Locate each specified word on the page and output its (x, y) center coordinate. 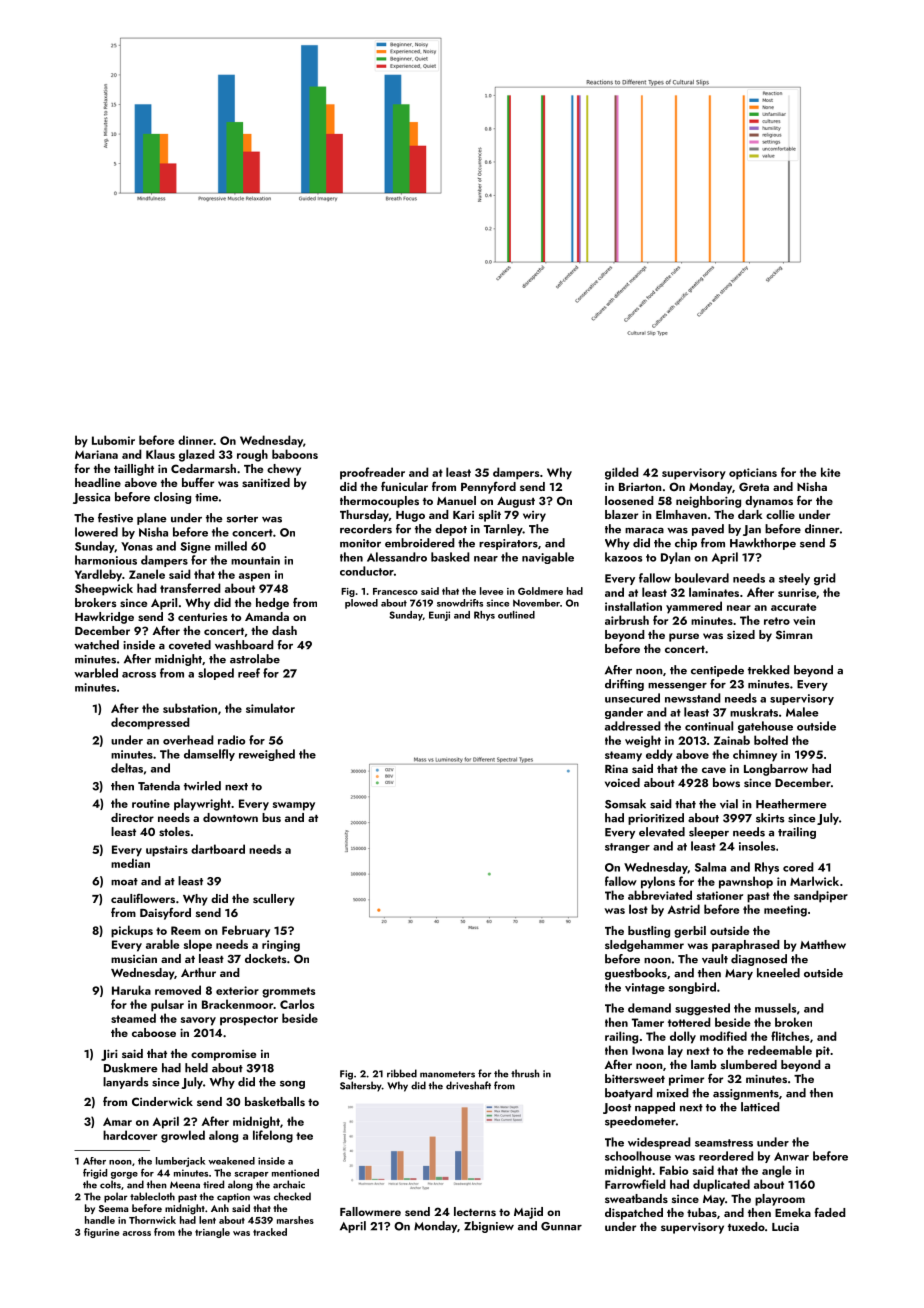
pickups (132, 931)
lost (638, 909)
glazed (197, 455)
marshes (295, 1220)
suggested (702, 1009)
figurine (101, 1233)
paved (708, 530)
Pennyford (488, 488)
